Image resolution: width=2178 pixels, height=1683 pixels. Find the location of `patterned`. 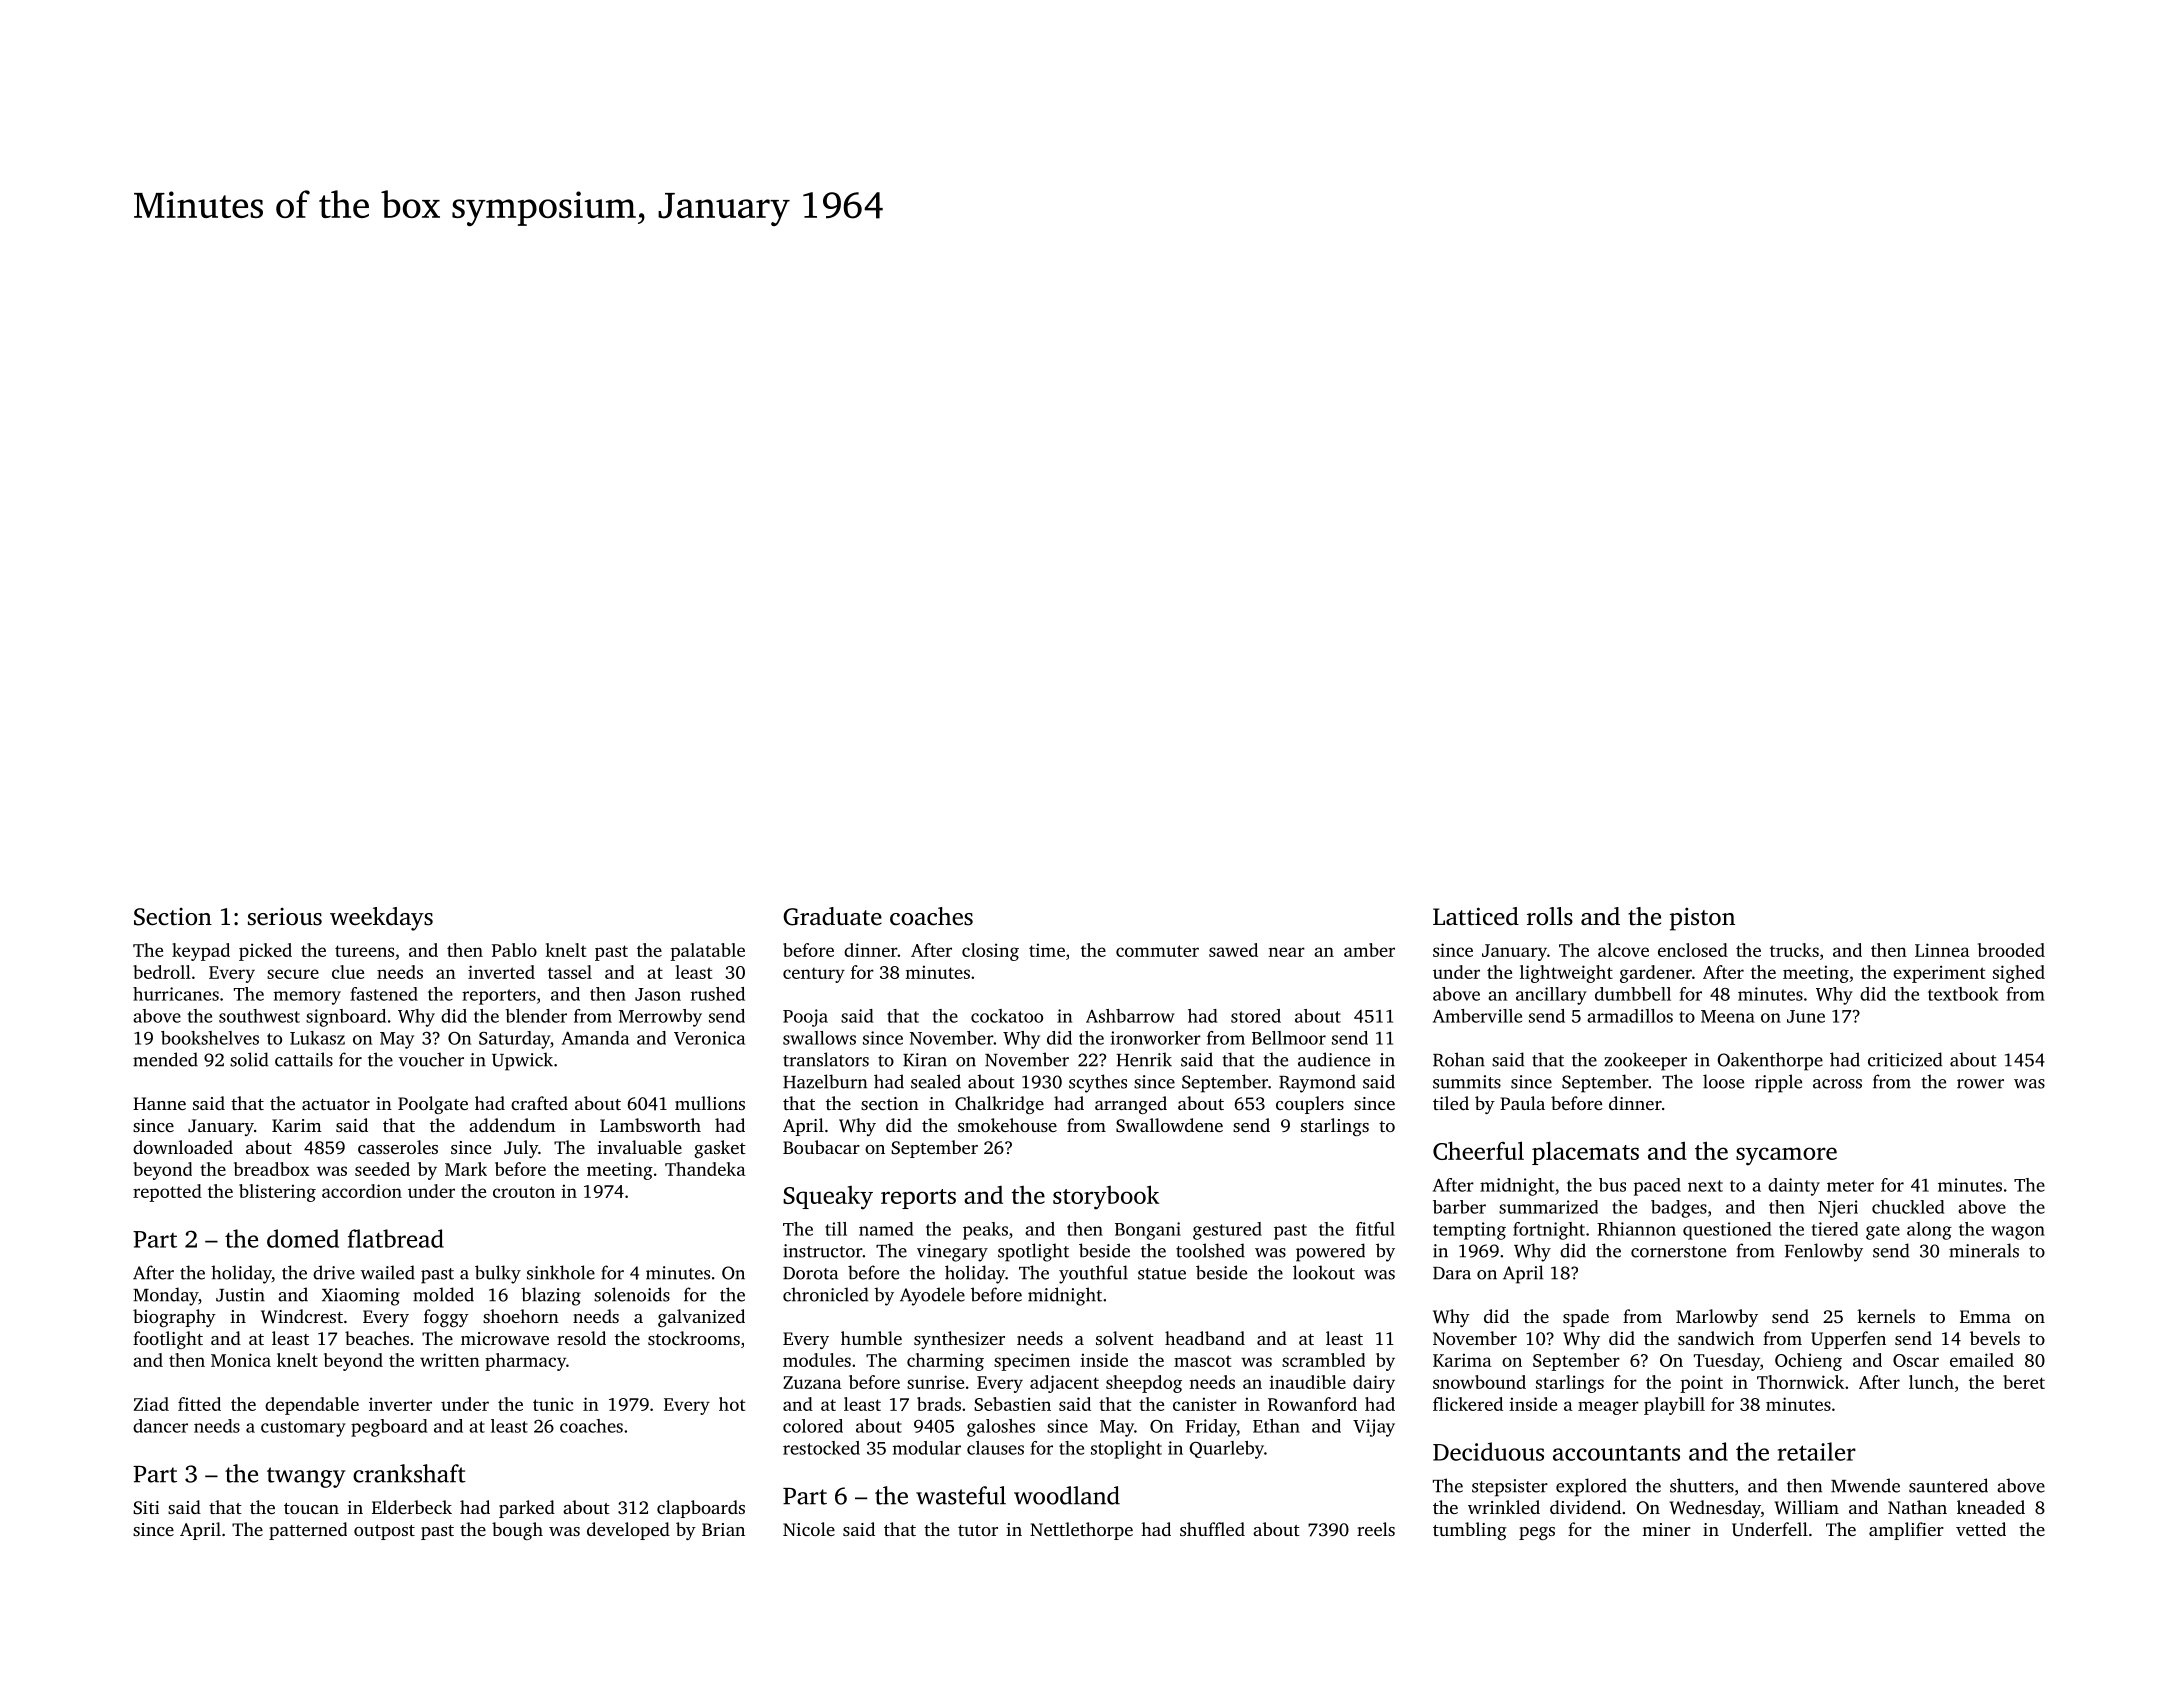

patterned is located at coordinates (308, 1531).
